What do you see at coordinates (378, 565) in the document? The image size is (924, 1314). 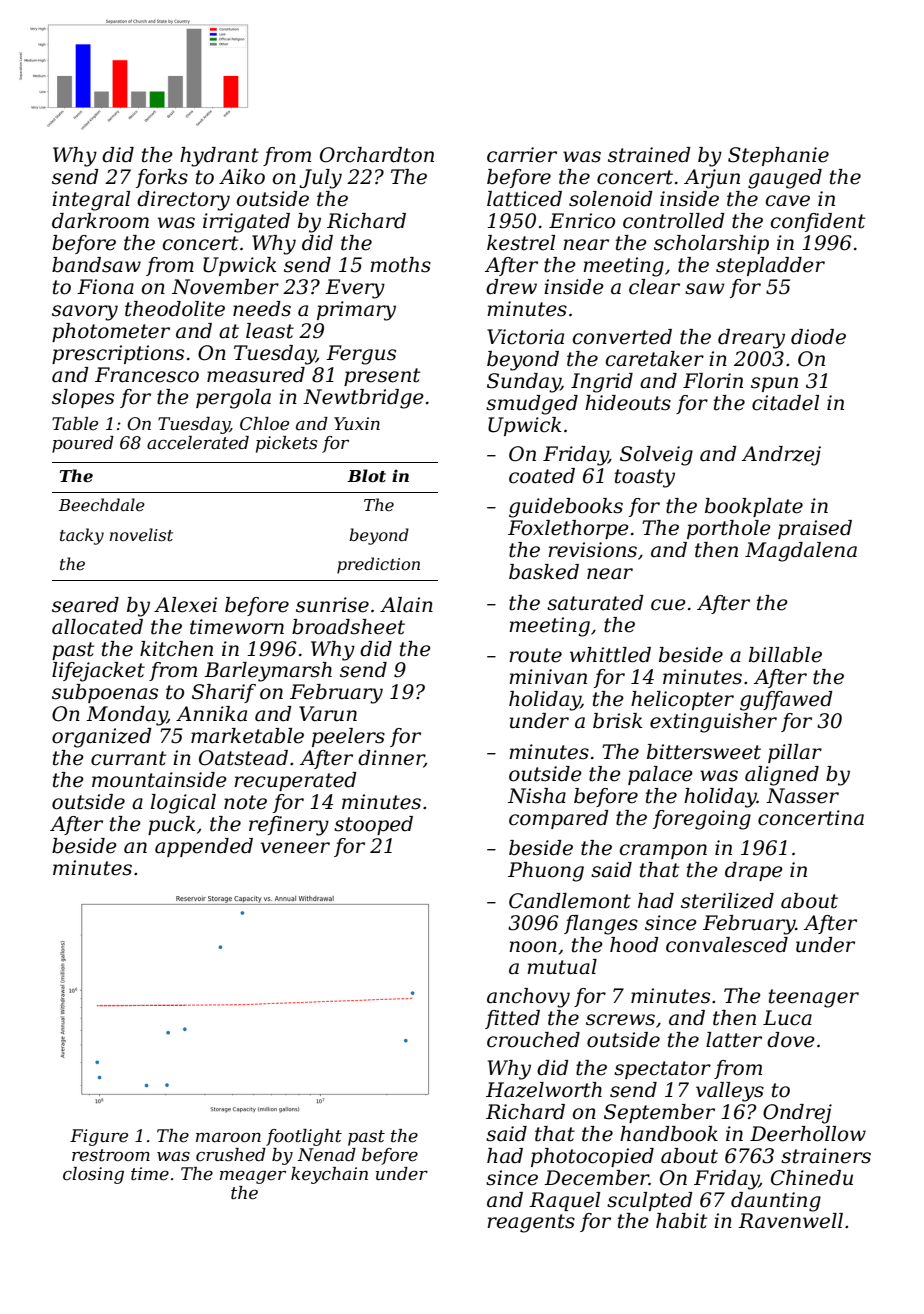 I see `prediction` at bounding box center [378, 565].
